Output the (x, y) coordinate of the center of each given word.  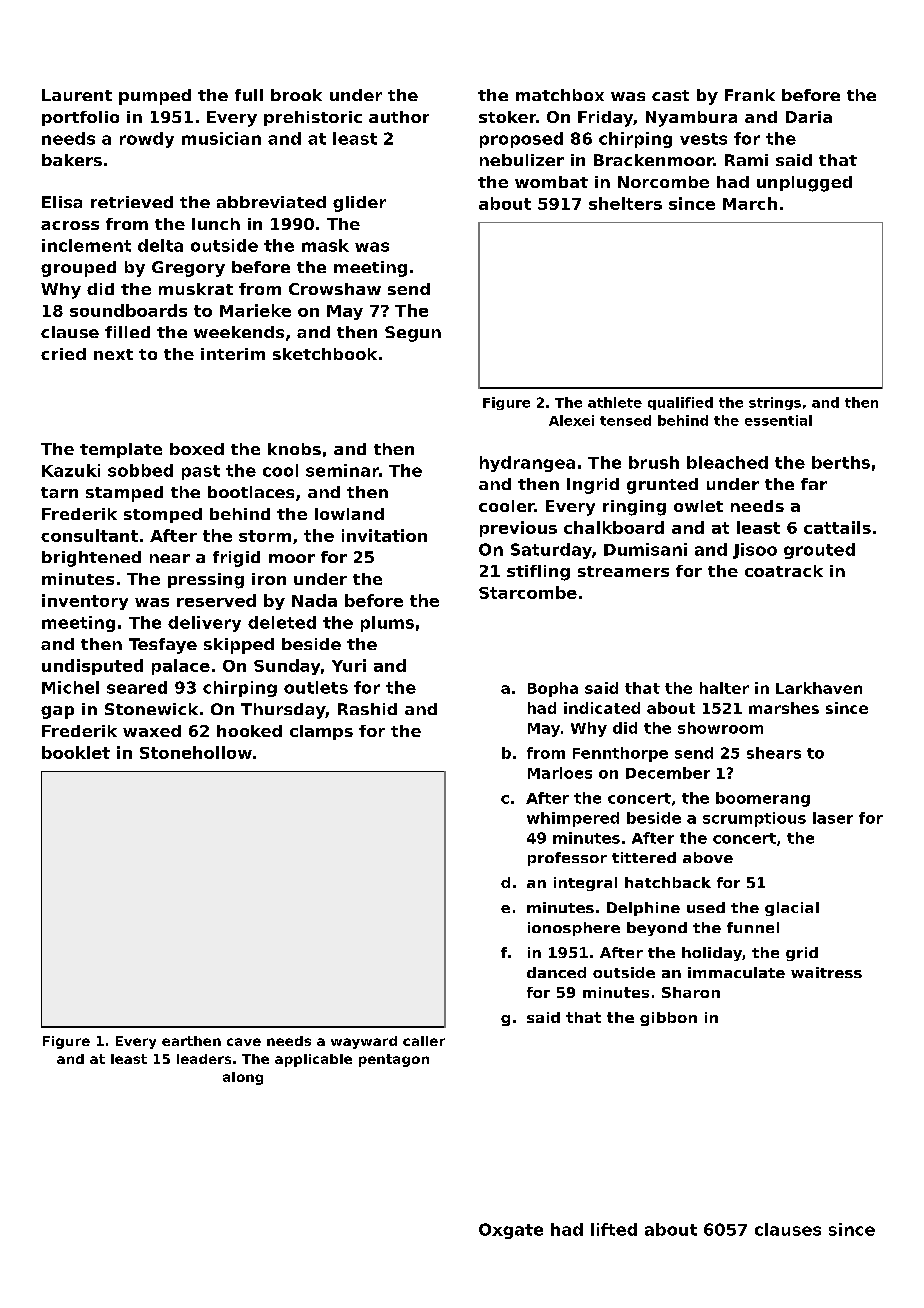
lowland (349, 514)
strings (775, 403)
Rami (746, 160)
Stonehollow (196, 752)
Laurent (77, 95)
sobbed (140, 470)
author (399, 117)
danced (556, 972)
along (243, 1078)
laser (833, 818)
